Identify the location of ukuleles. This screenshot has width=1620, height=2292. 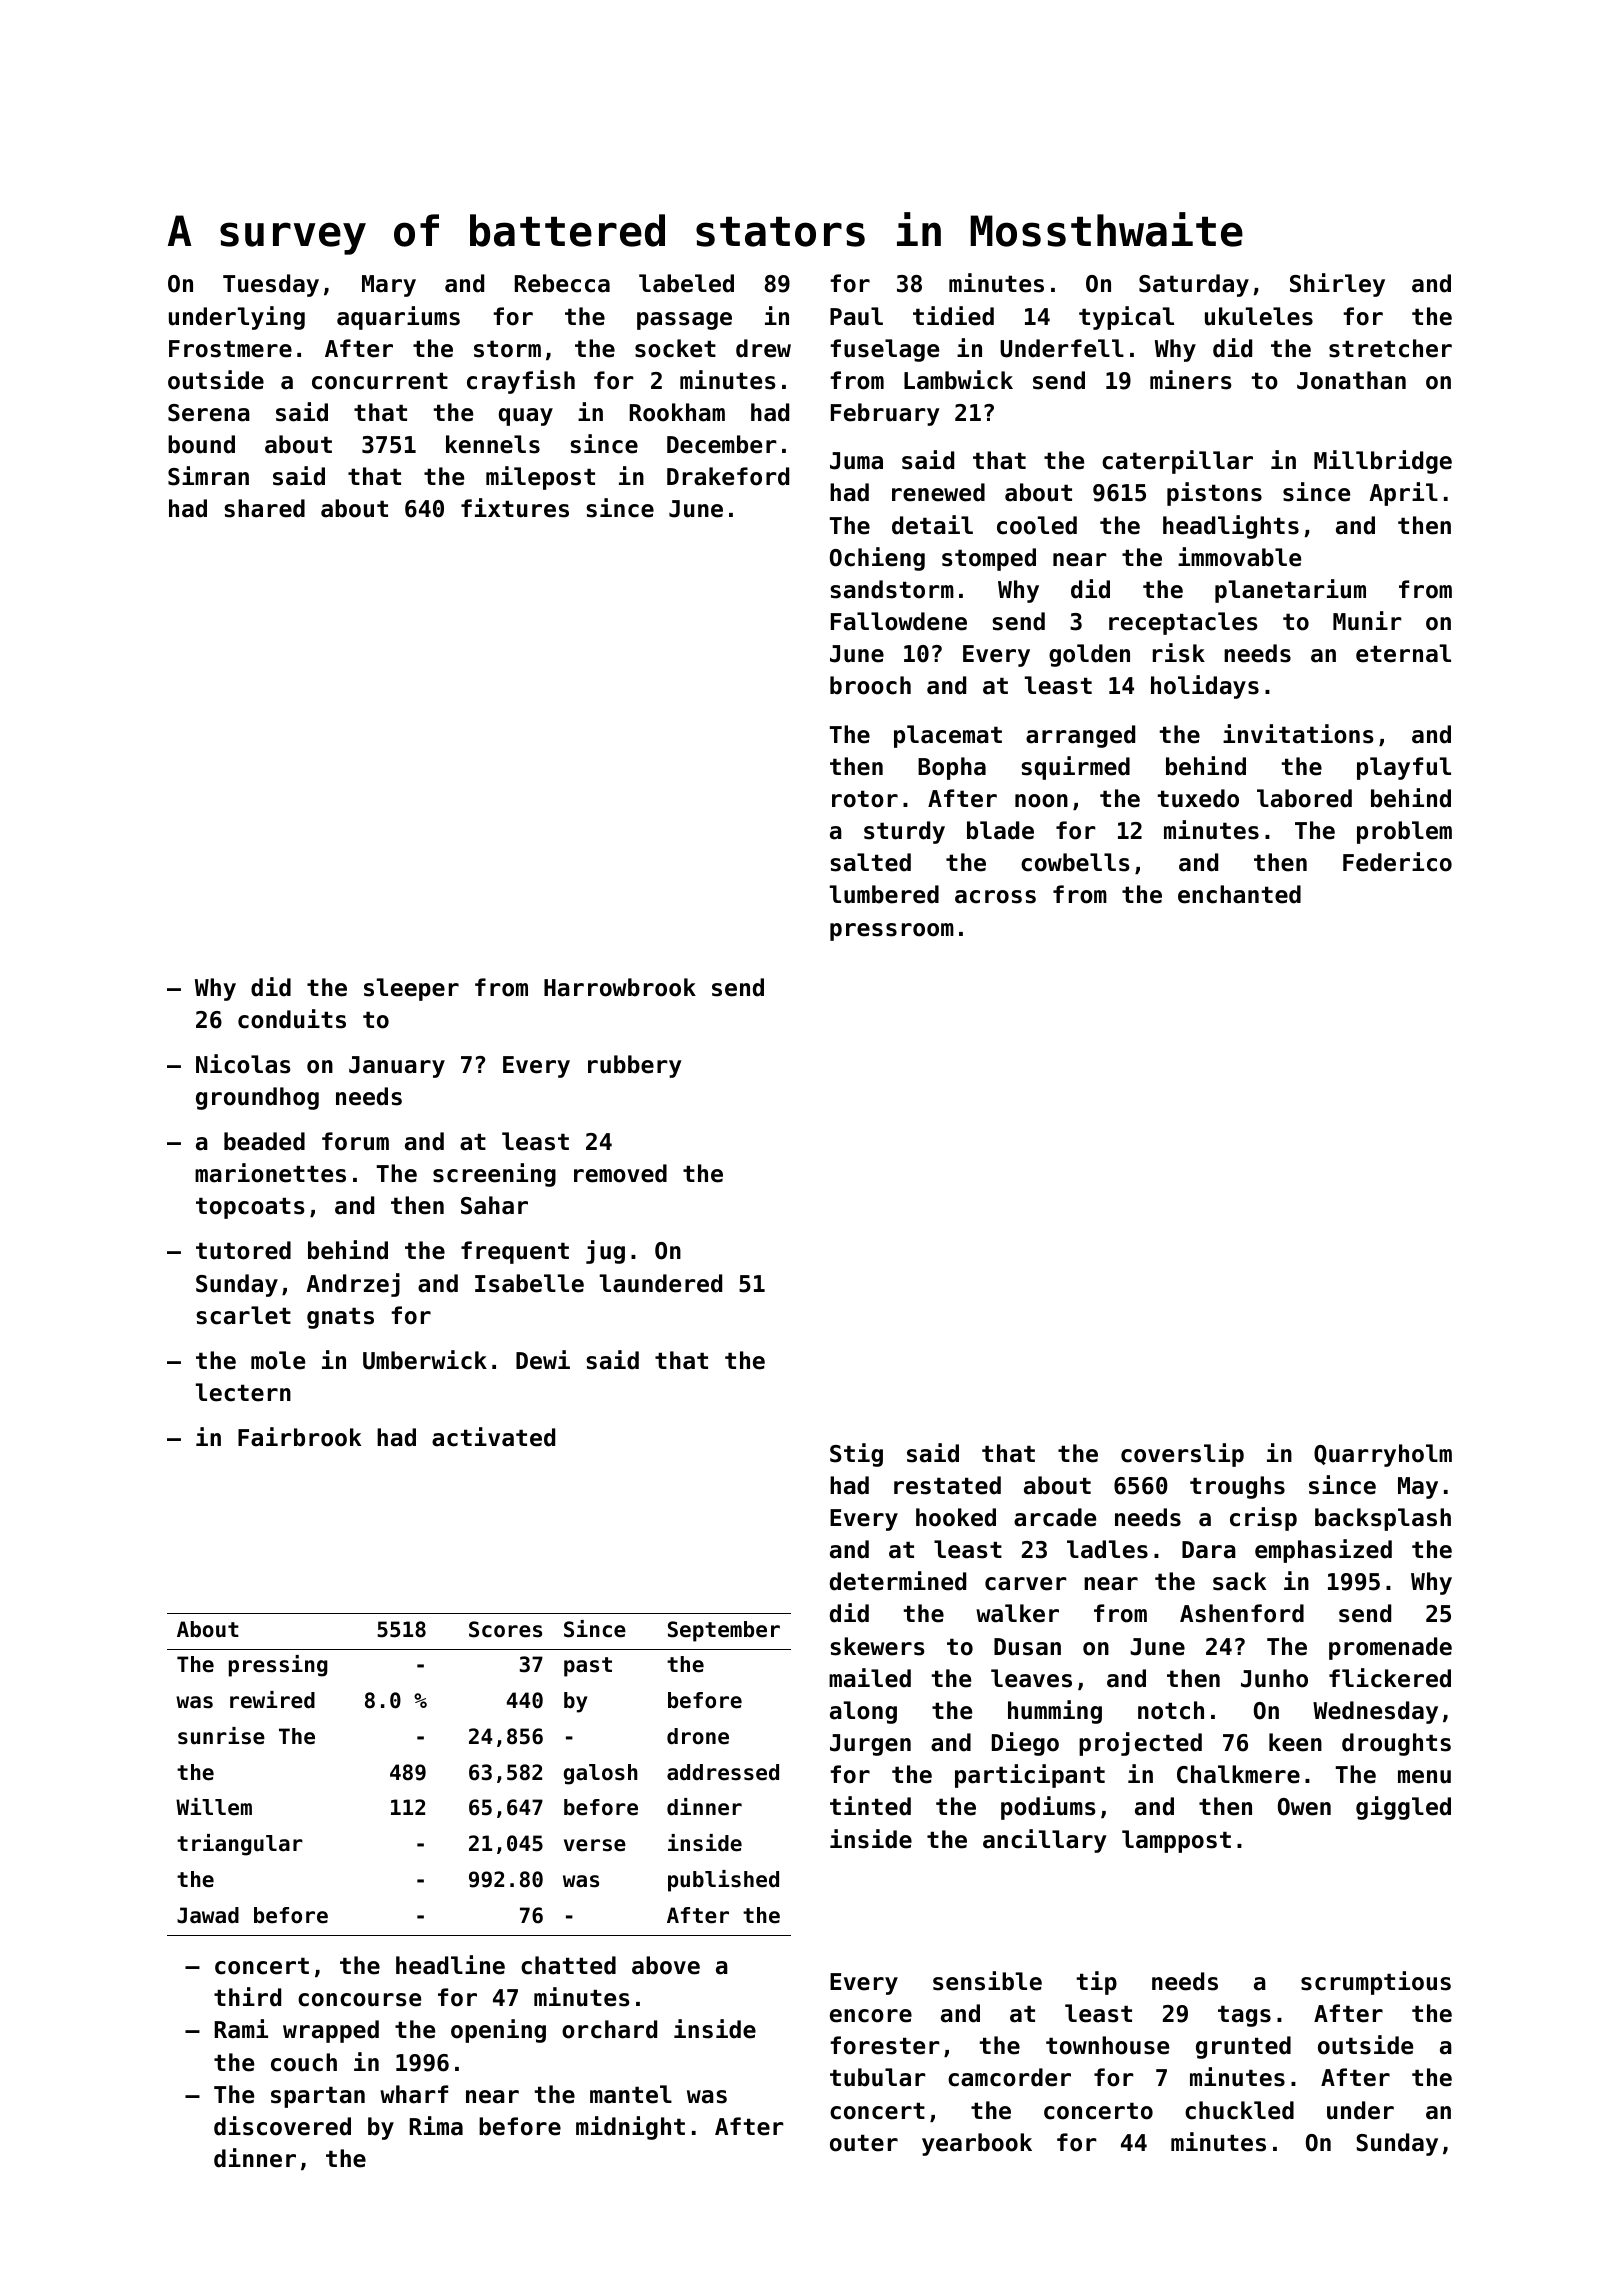
(1259, 316).
